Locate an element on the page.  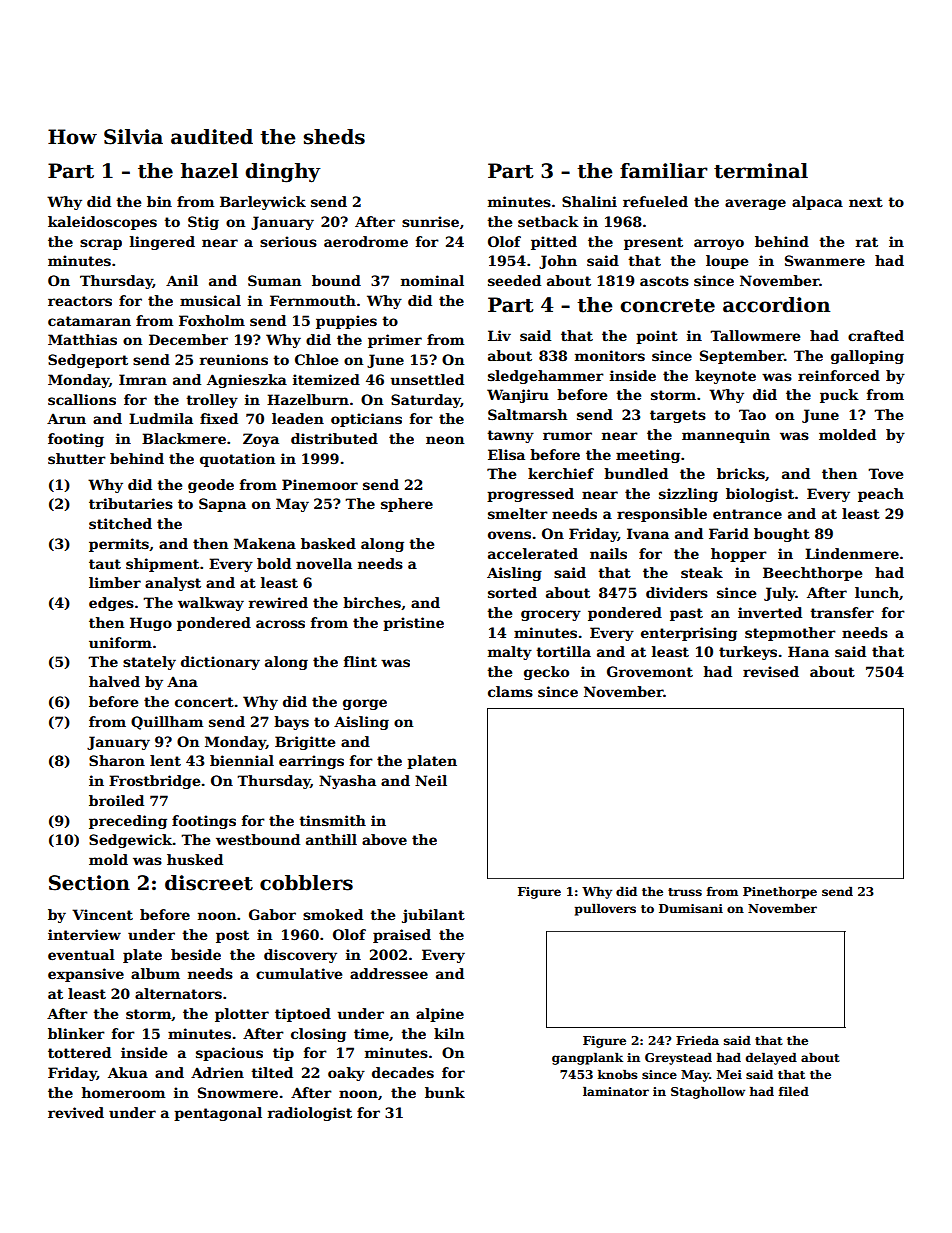
taut is located at coordinates (105, 564).
